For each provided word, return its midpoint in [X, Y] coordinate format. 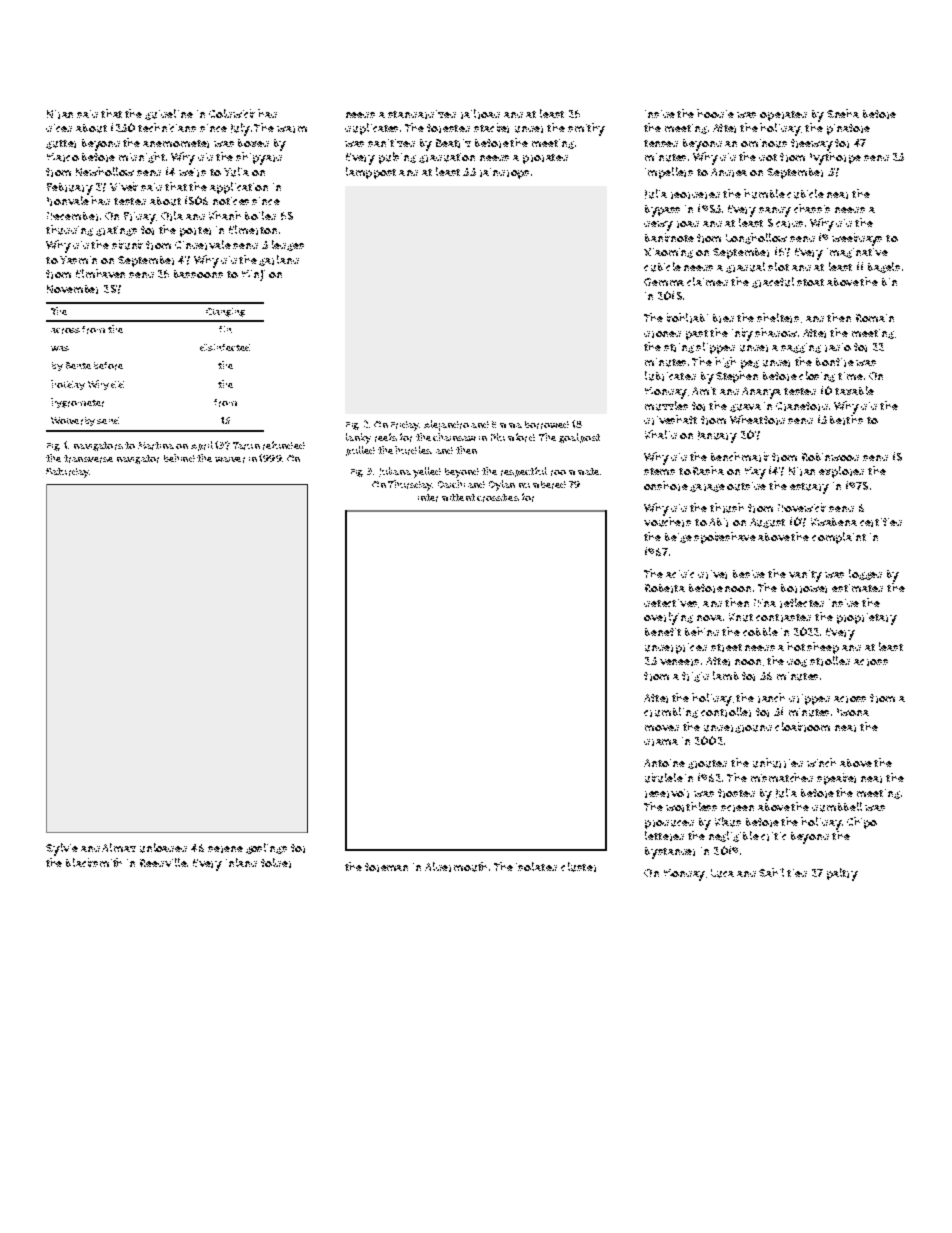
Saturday [67, 473]
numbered [542, 485]
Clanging [225, 312]
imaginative [857, 253]
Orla [172, 216]
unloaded [163, 848]
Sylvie [62, 849]
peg [750, 364]
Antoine [664, 763]
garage [707, 488]
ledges [288, 245]
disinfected [225, 347]
